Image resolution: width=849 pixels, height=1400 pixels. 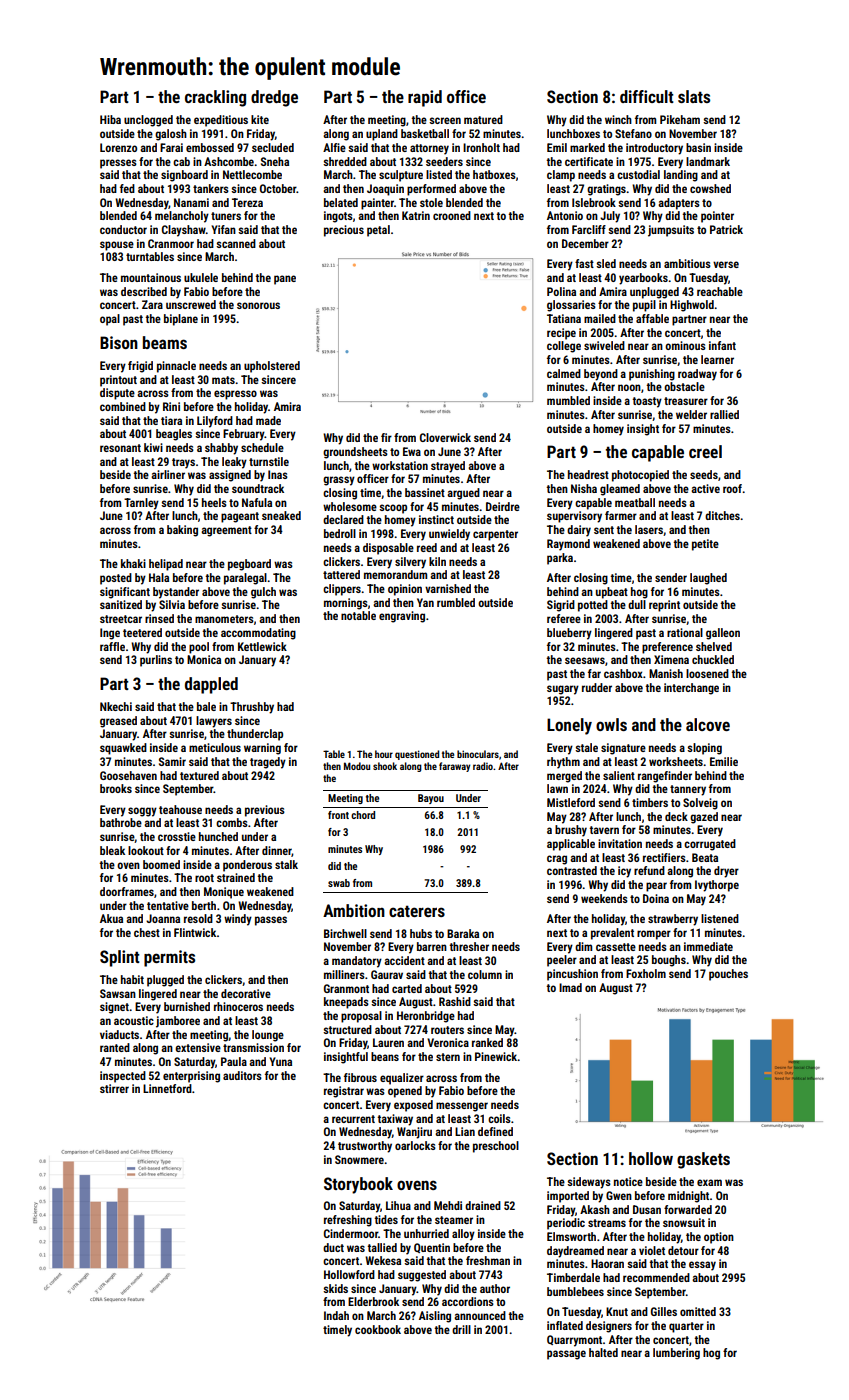 I want to click on Splint, so click(x=120, y=958).
